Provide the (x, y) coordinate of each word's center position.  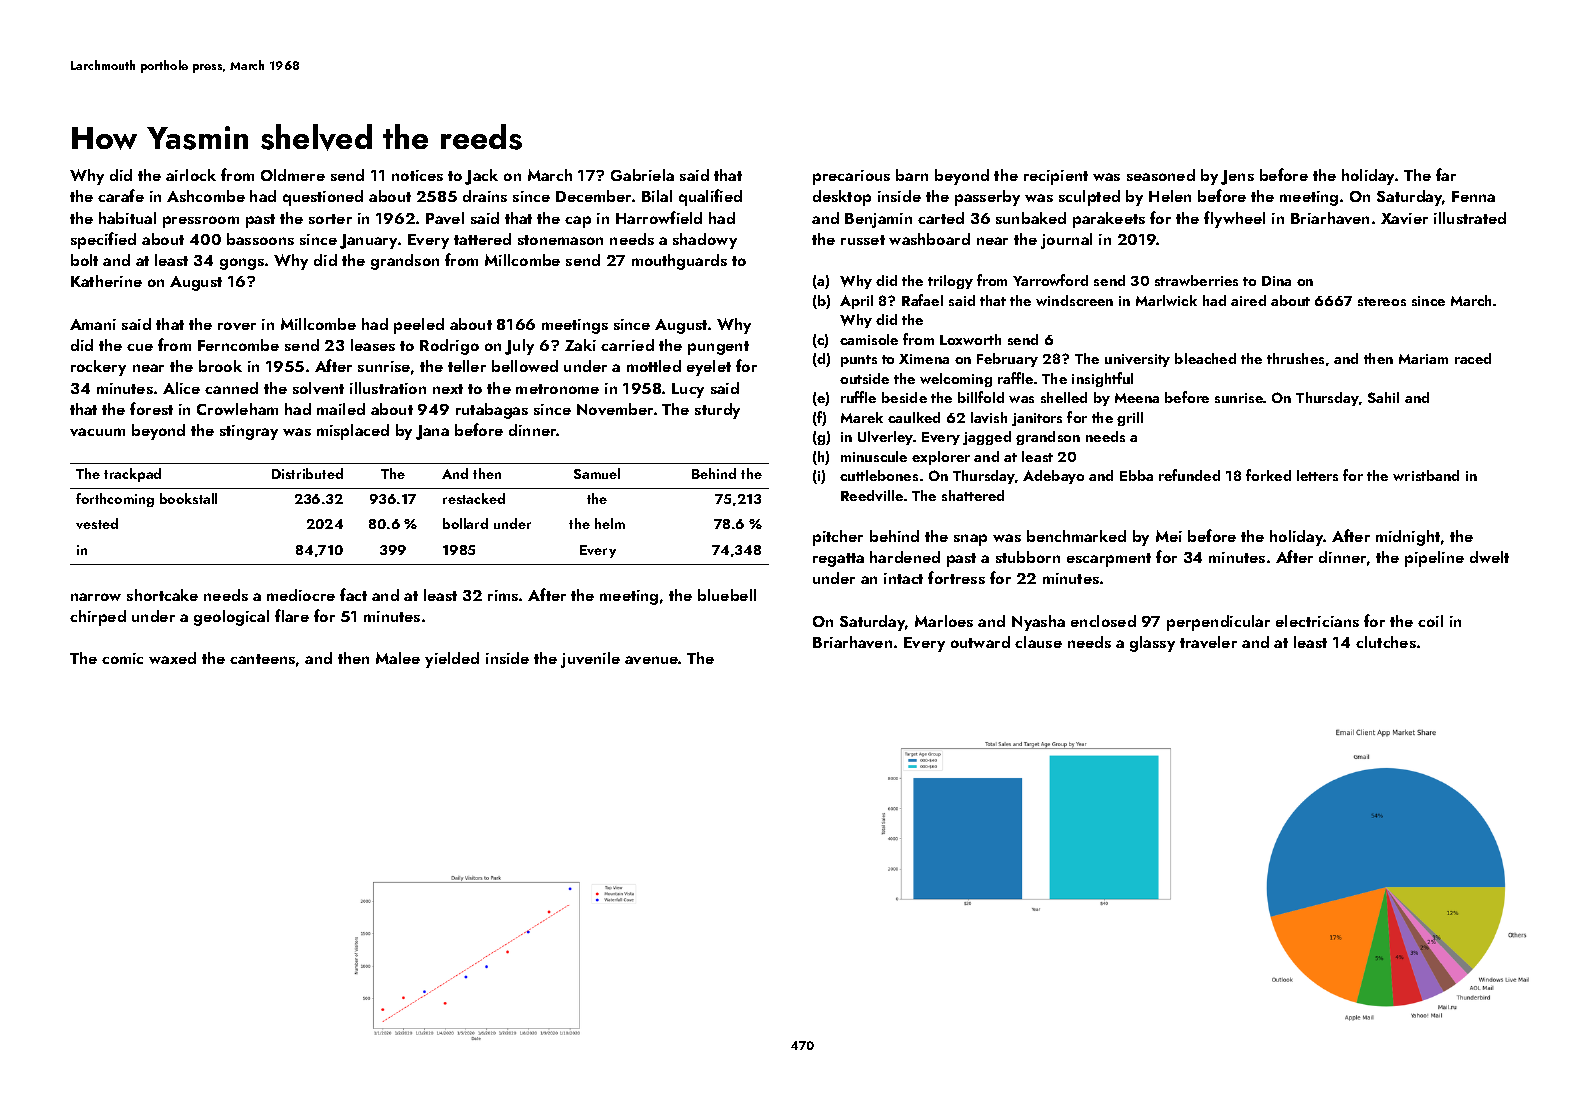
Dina (1276, 281)
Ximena (924, 359)
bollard (465, 523)
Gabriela (642, 175)
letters (1317, 475)
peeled (419, 326)
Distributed (307, 473)
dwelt (1489, 557)
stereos (1382, 301)
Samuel (597, 473)
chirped (98, 618)
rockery (98, 368)
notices (417, 175)
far (1446, 174)
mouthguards (679, 262)
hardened (905, 557)
